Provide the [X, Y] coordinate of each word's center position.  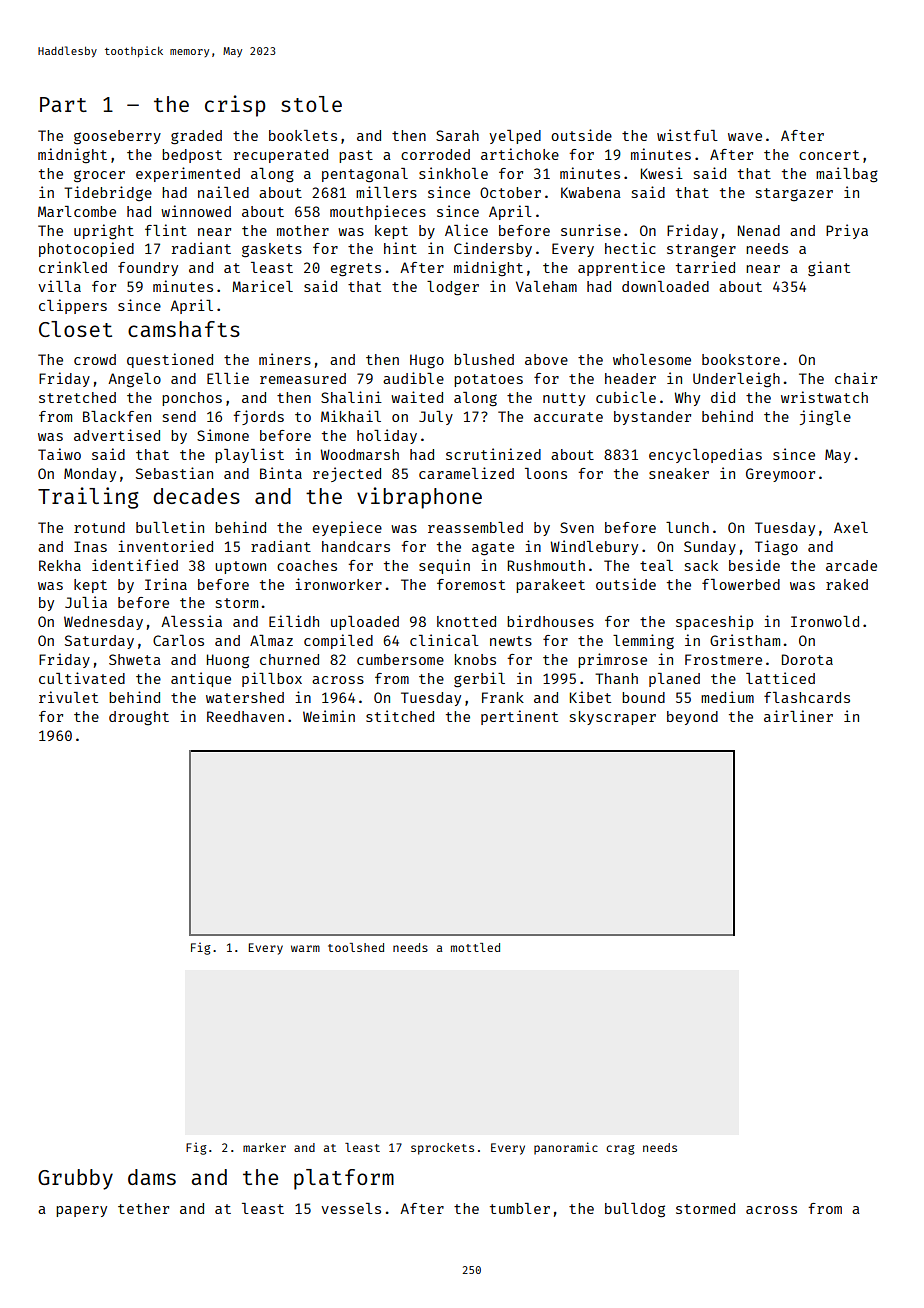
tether [143, 1208]
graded [196, 137]
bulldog [635, 1210]
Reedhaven [245, 716]
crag [620, 1150]
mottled [475, 947]
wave [745, 137]
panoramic [566, 1148]
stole [311, 104]
